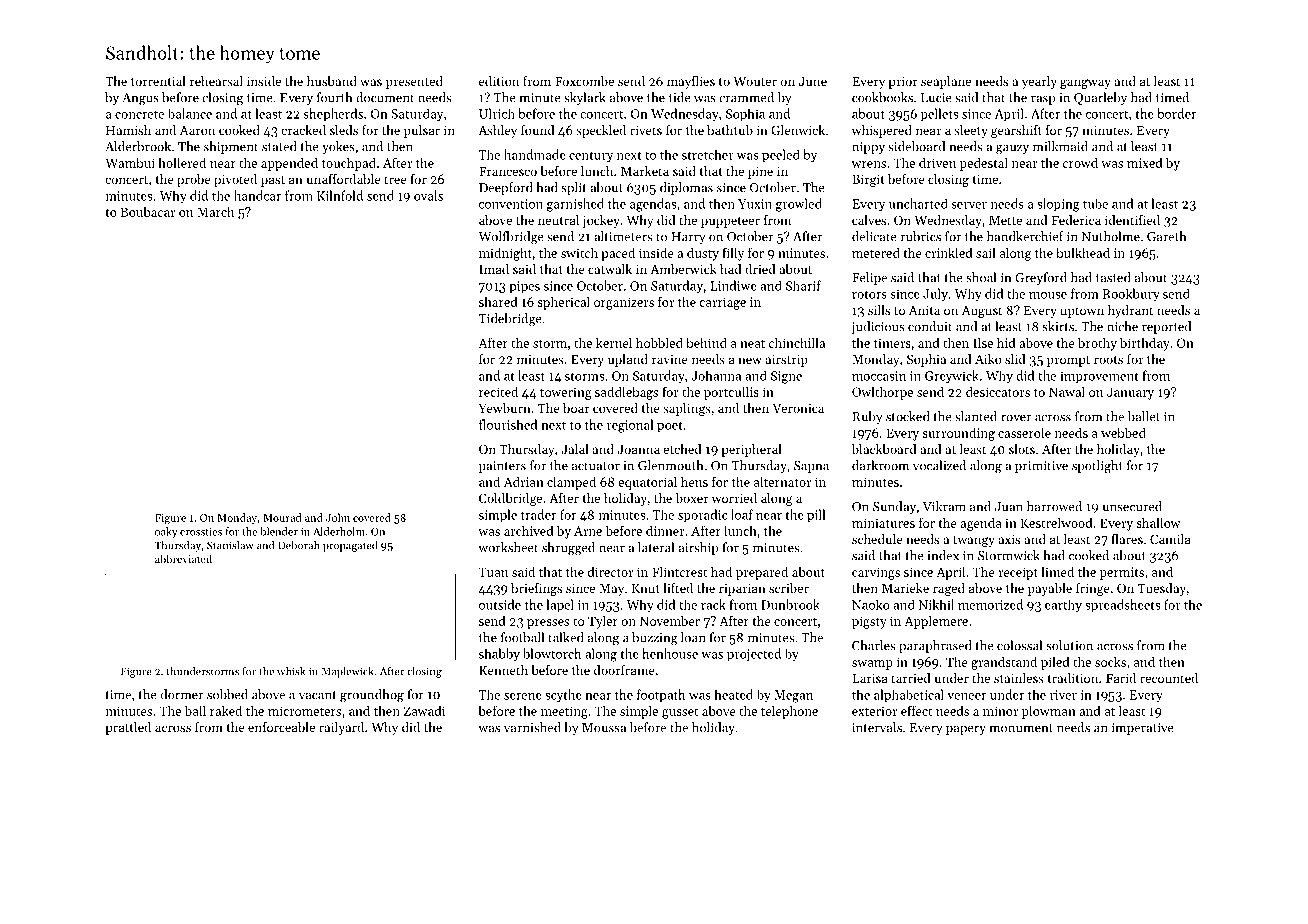  What do you see at coordinates (1170, 539) in the screenshot?
I see `Camila` at bounding box center [1170, 539].
